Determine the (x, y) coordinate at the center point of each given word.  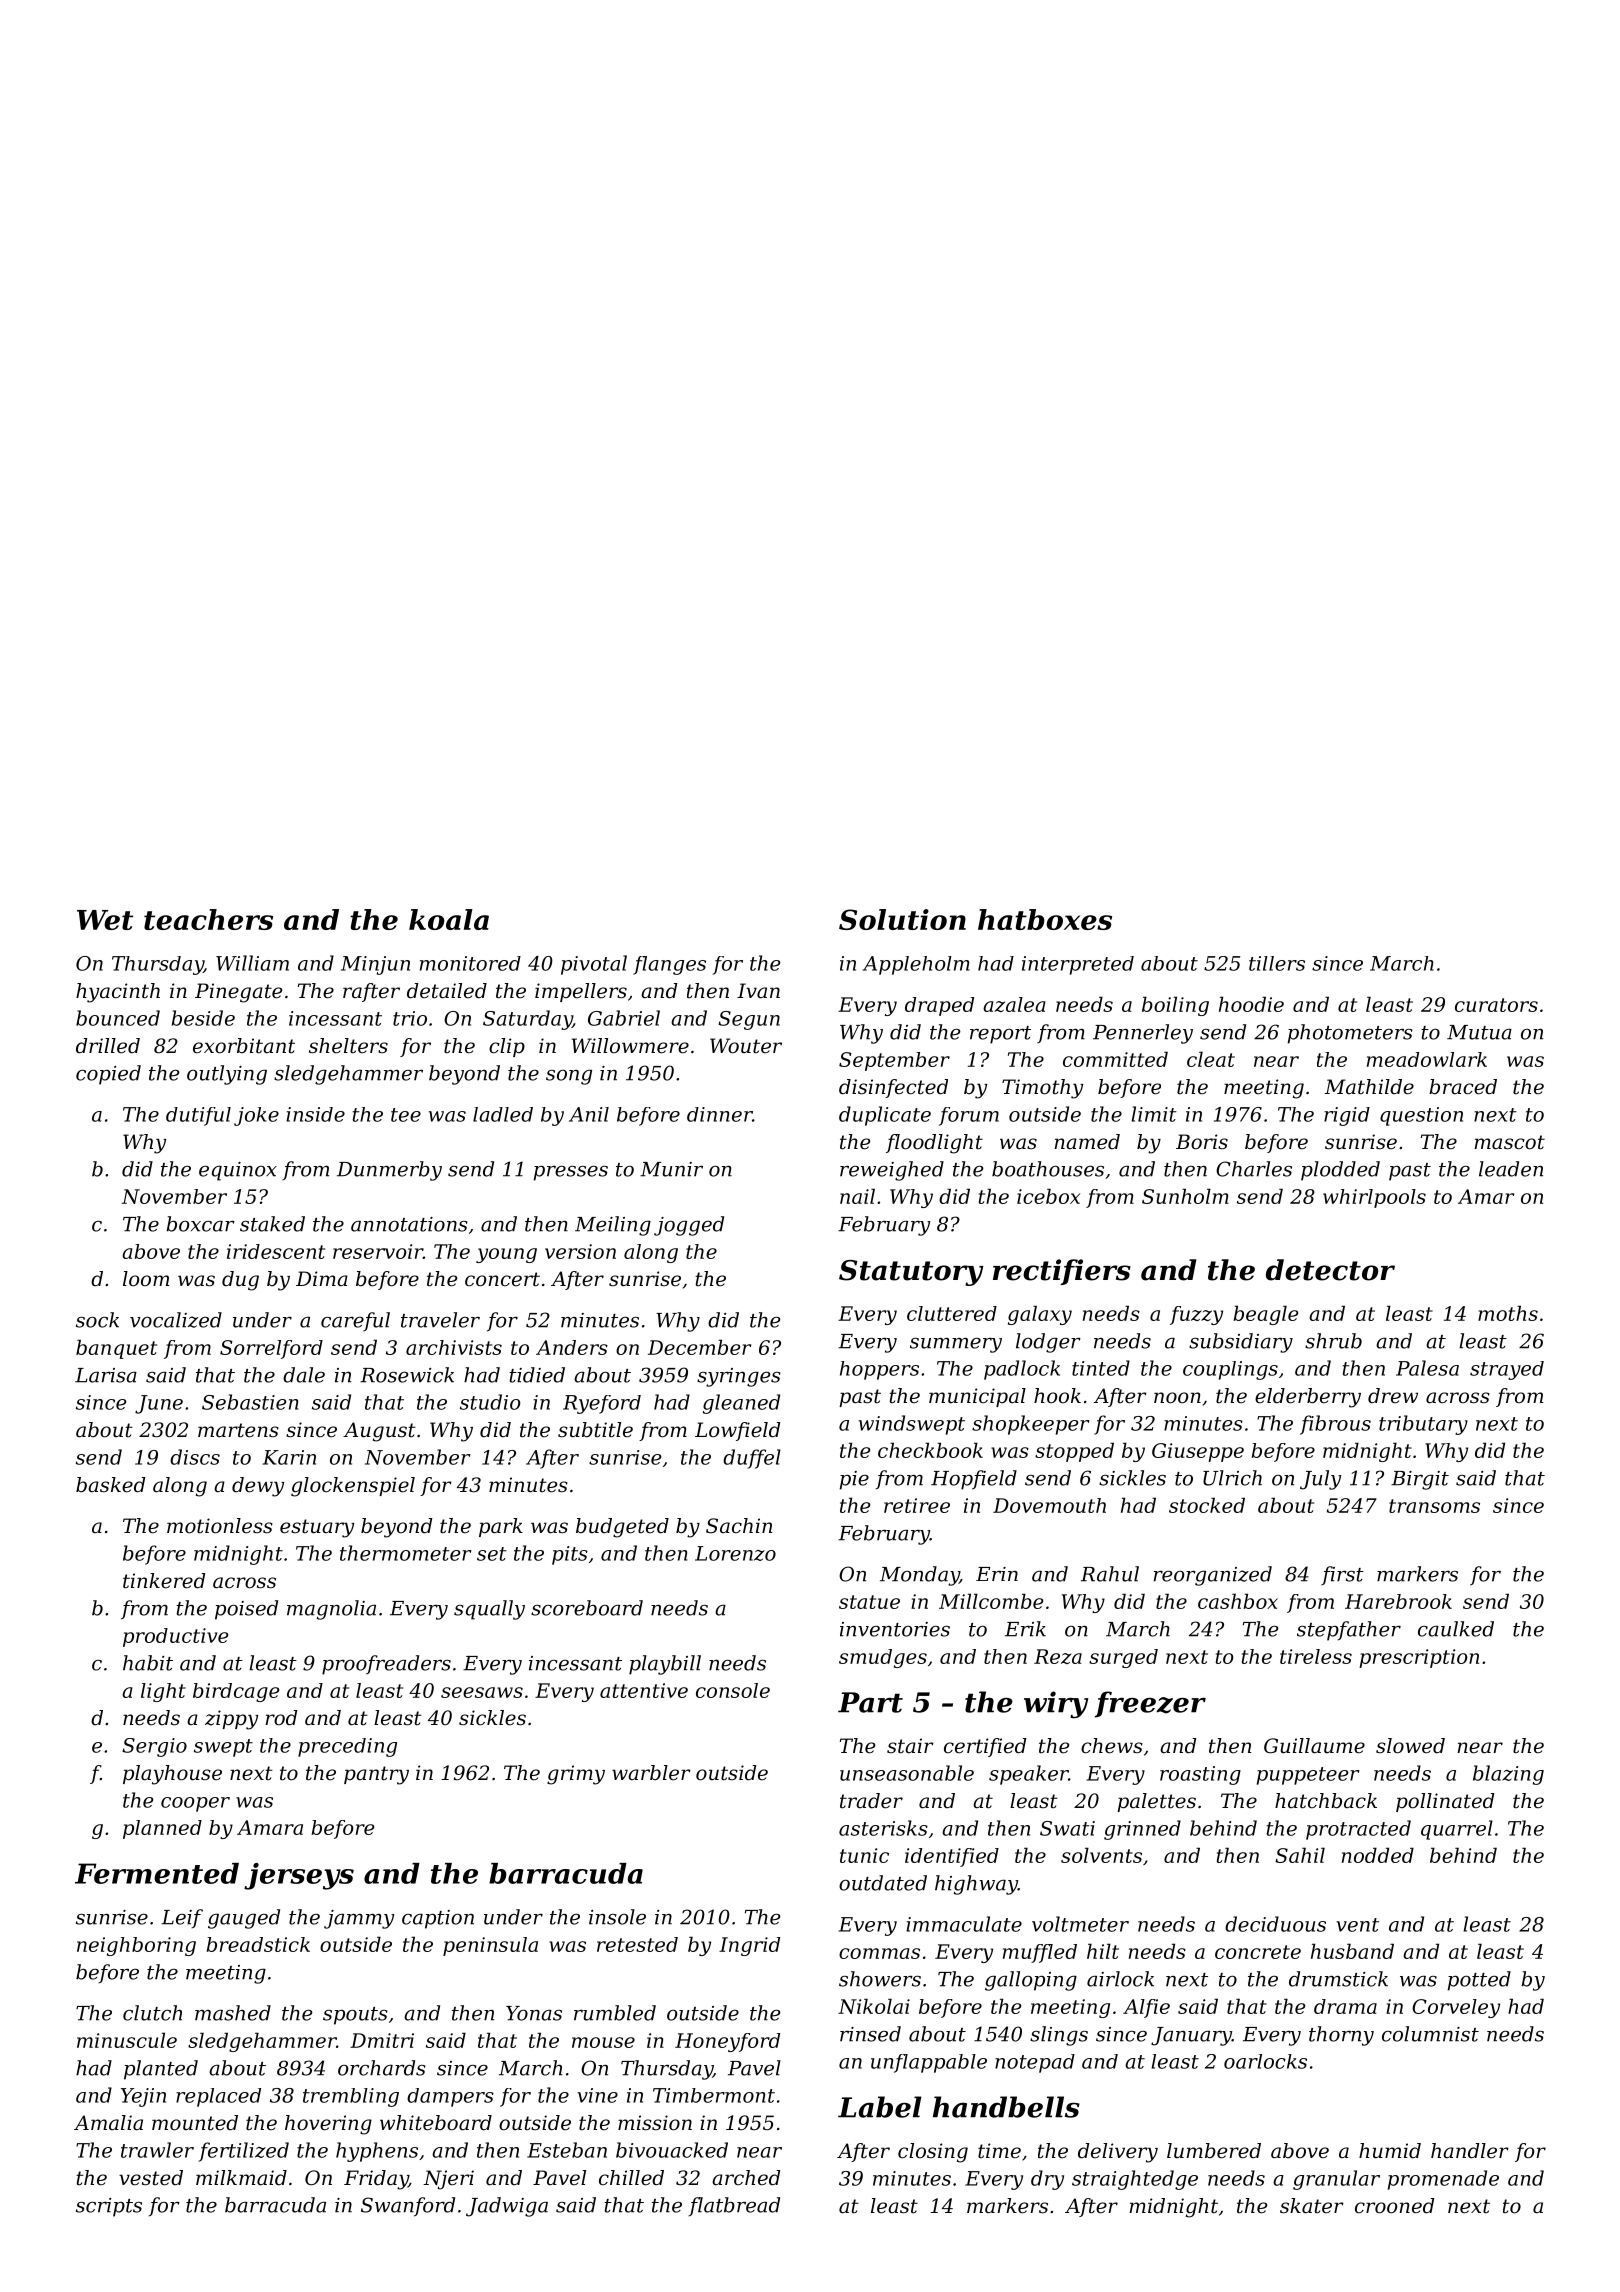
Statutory (911, 1273)
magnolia (331, 1610)
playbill (665, 1665)
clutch (152, 2013)
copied (108, 1075)
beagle (1265, 1315)
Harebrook (1398, 1601)
